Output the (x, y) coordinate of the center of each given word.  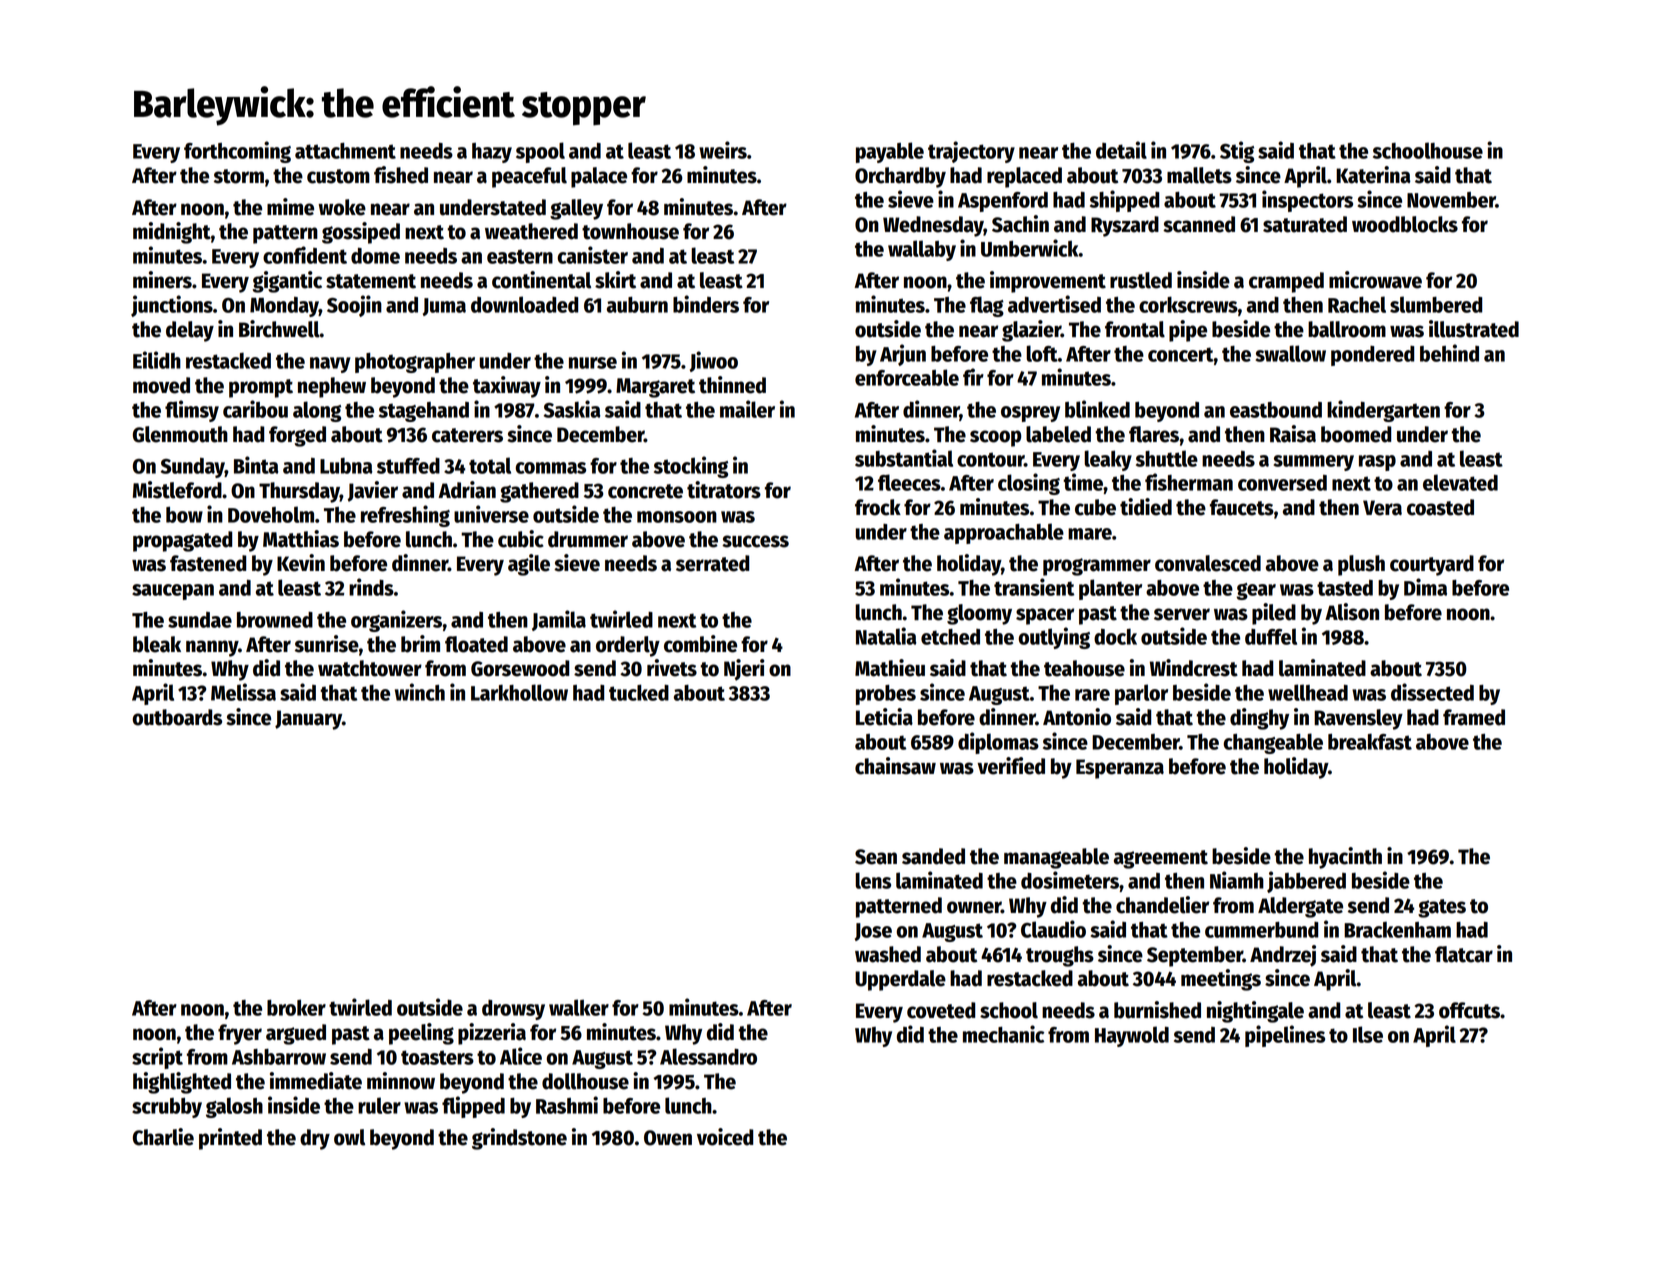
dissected (1432, 692)
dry (315, 1139)
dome (375, 256)
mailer (747, 409)
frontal (1135, 329)
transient (1034, 587)
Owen (668, 1138)
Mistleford (177, 490)
